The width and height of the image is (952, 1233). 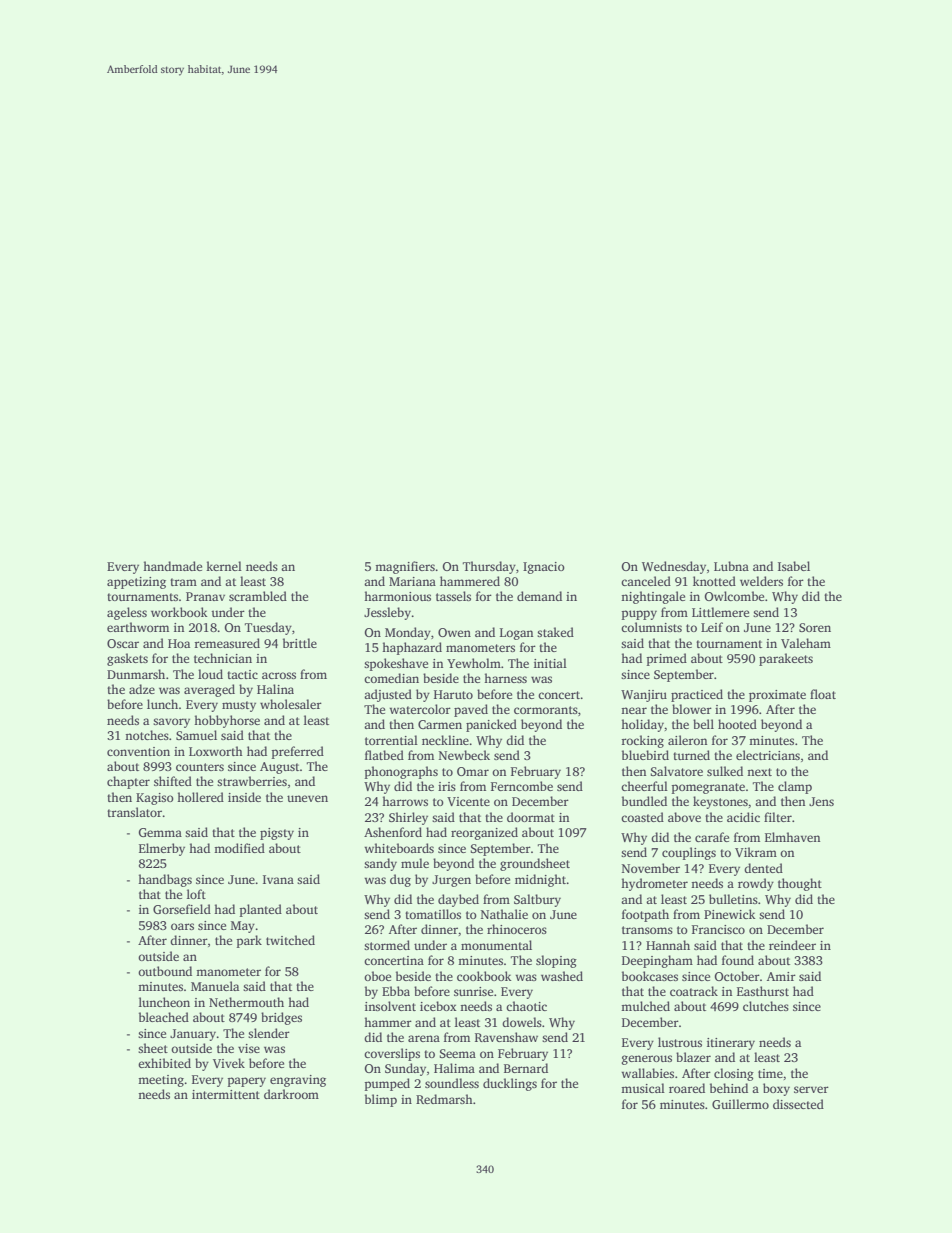 What do you see at coordinates (464, 755) in the image?
I see `Newbeck` at bounding box center [464, 755].
